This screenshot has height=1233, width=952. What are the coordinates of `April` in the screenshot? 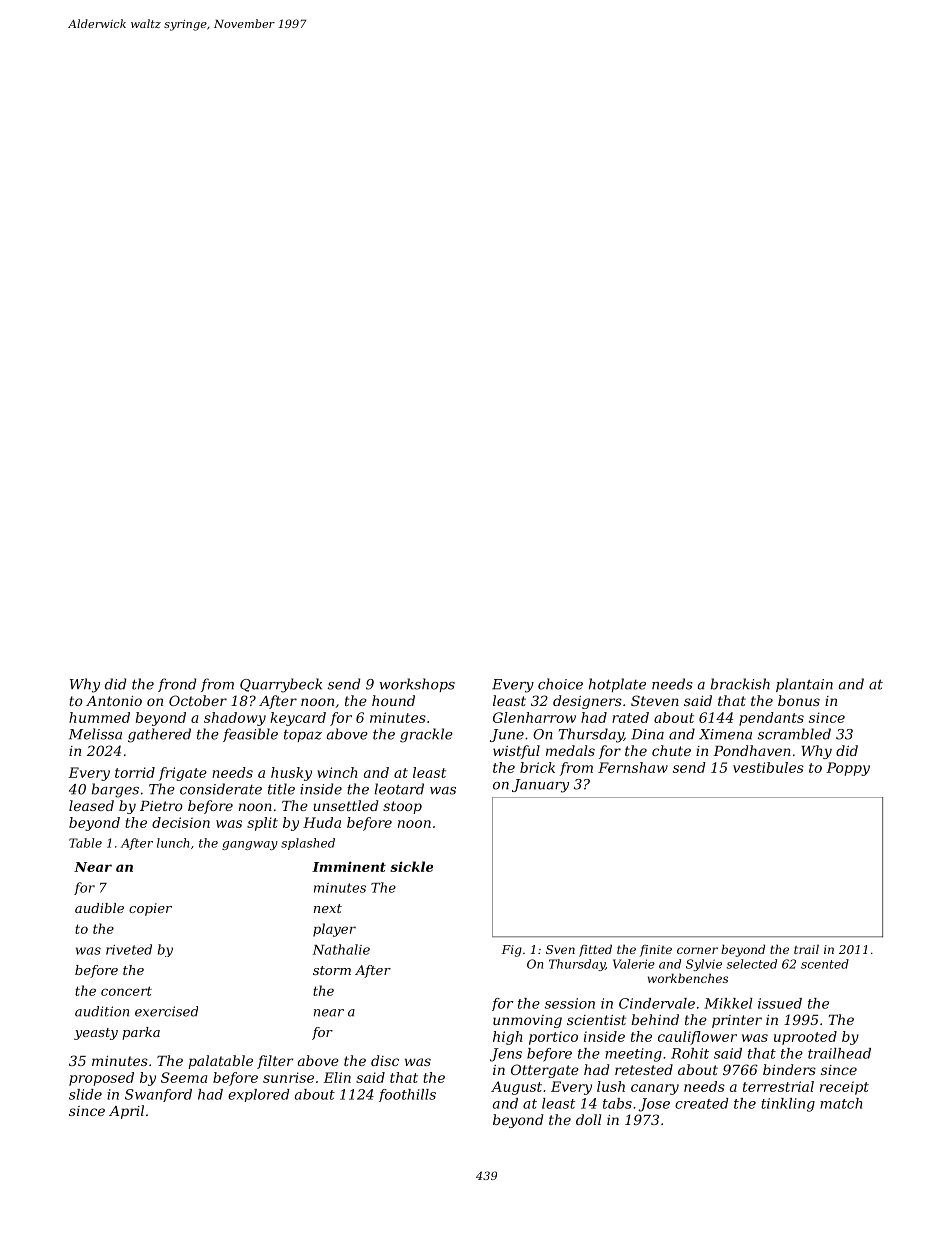 It's located at (126, 1112).
